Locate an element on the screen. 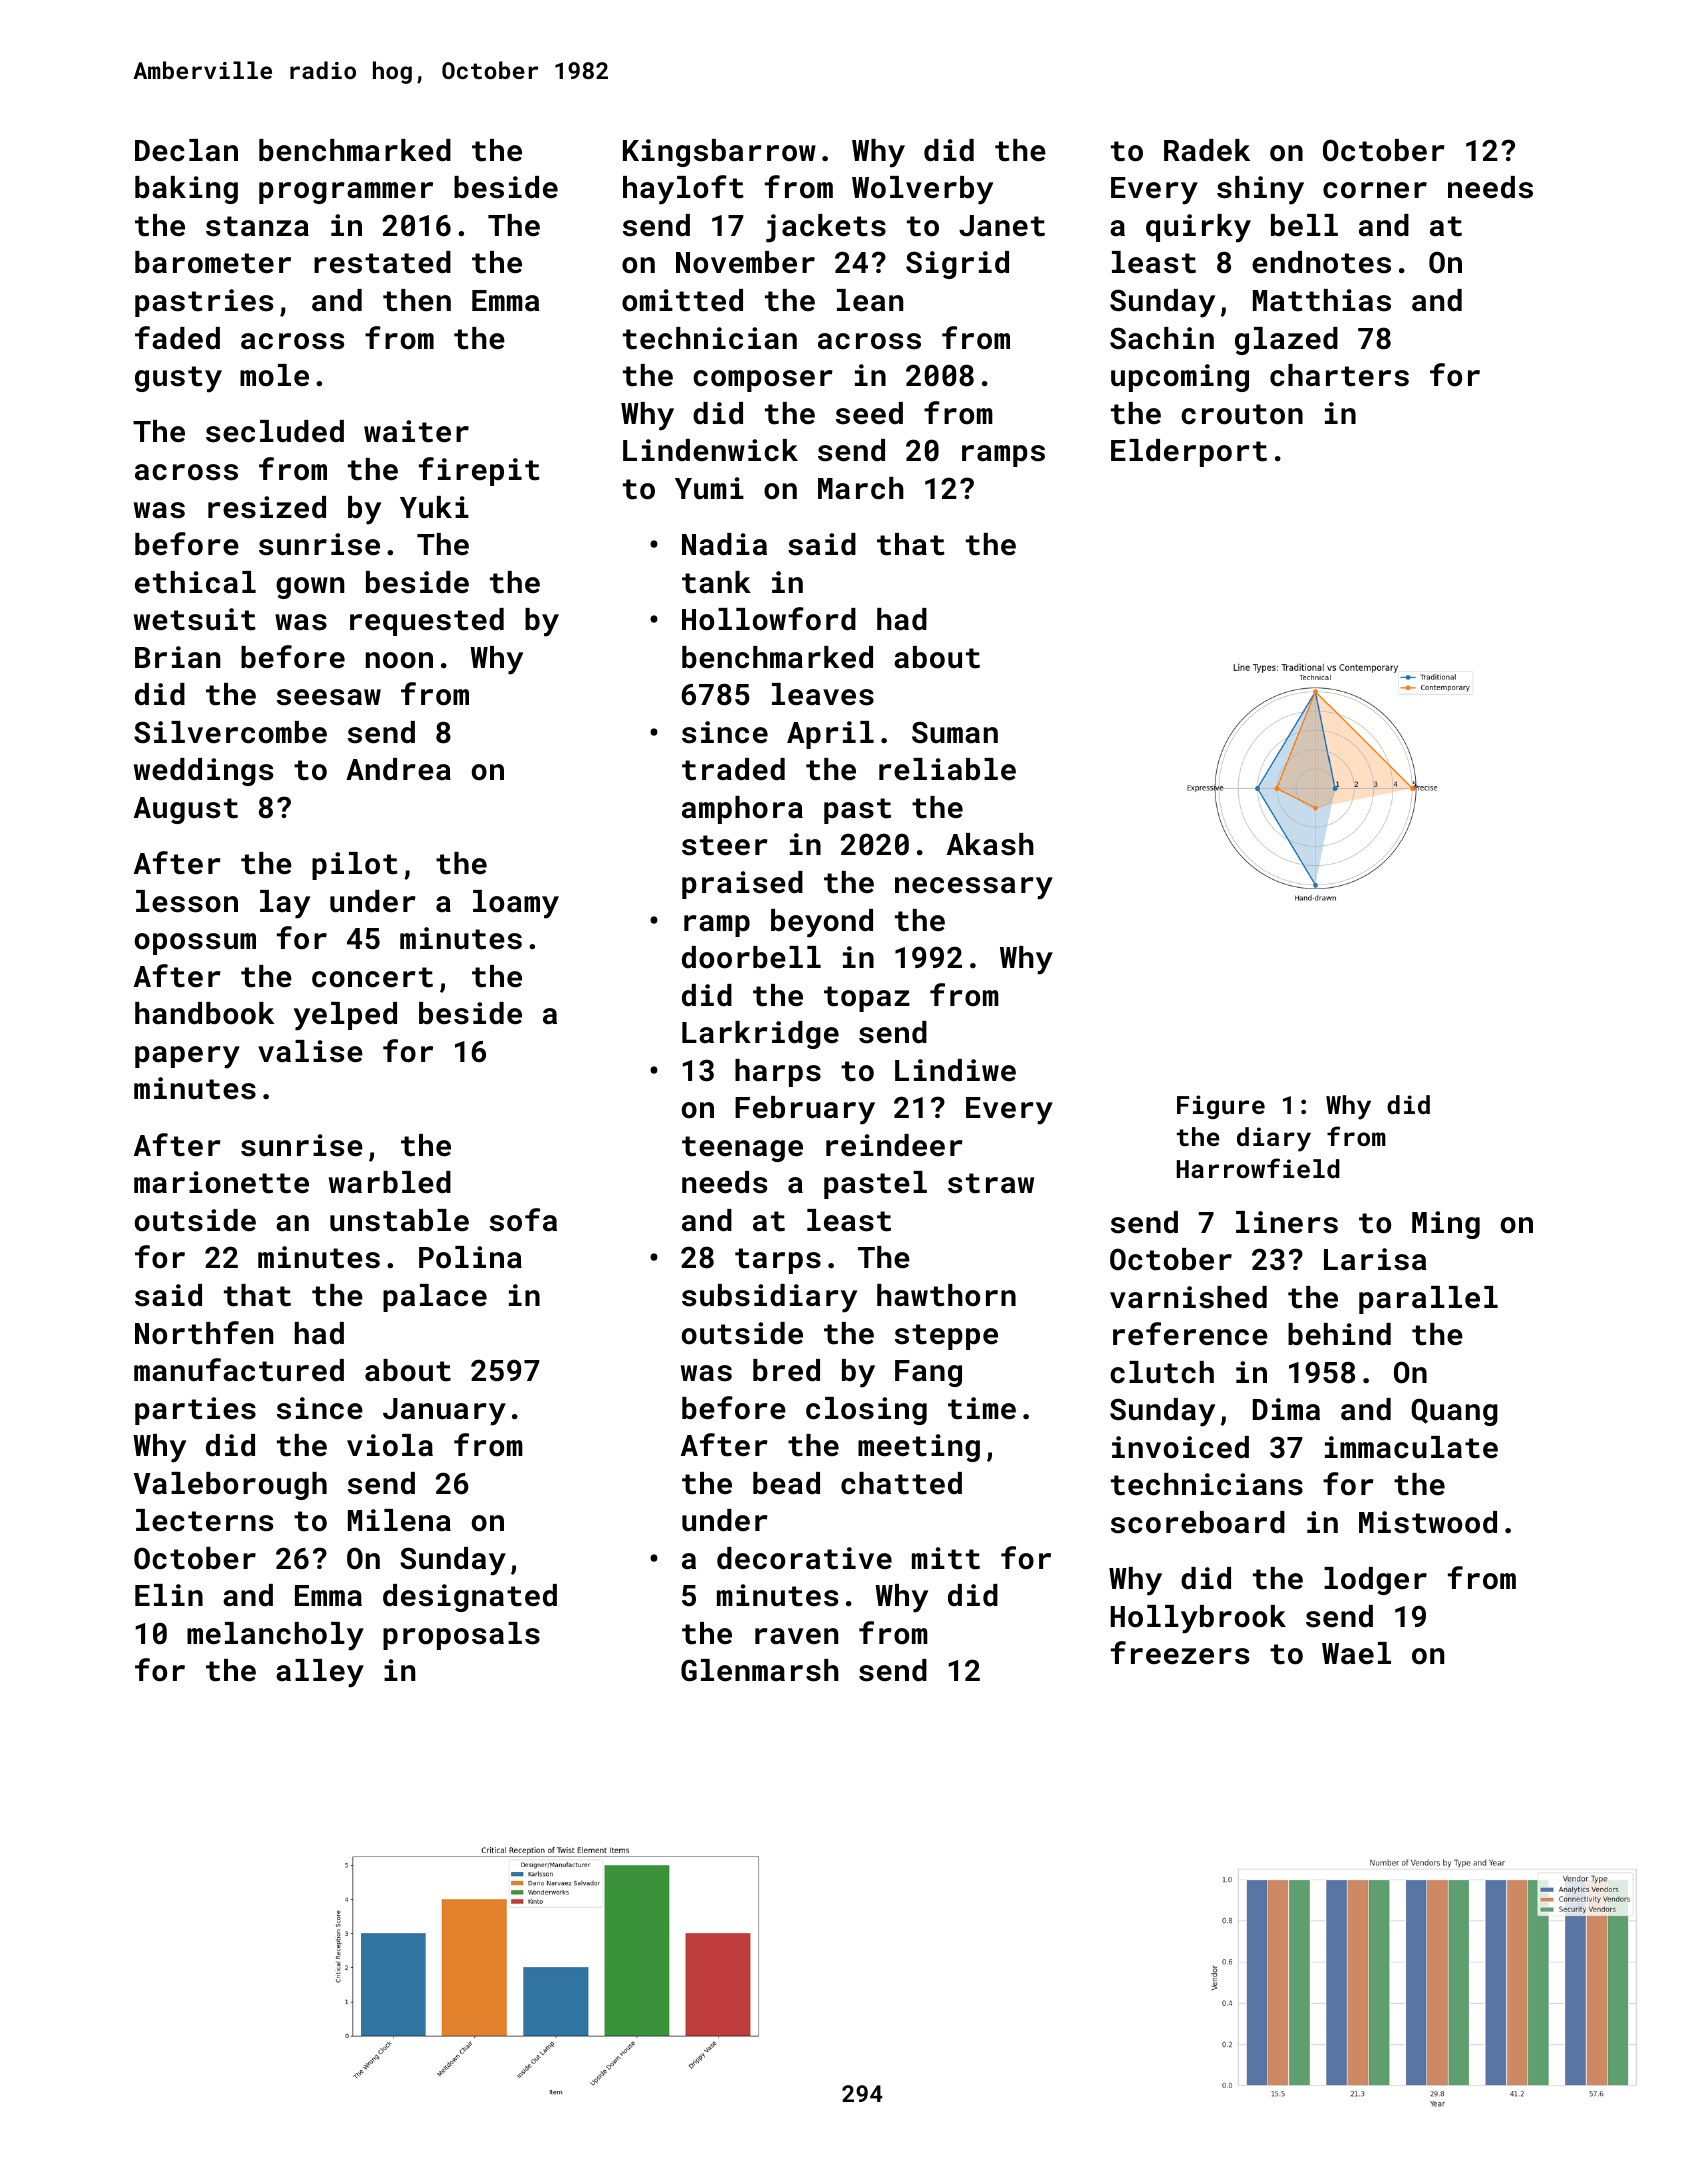 The width and height of the screenshot is (1683, 2178). melancholy is located at coordinates (275, 1636).
